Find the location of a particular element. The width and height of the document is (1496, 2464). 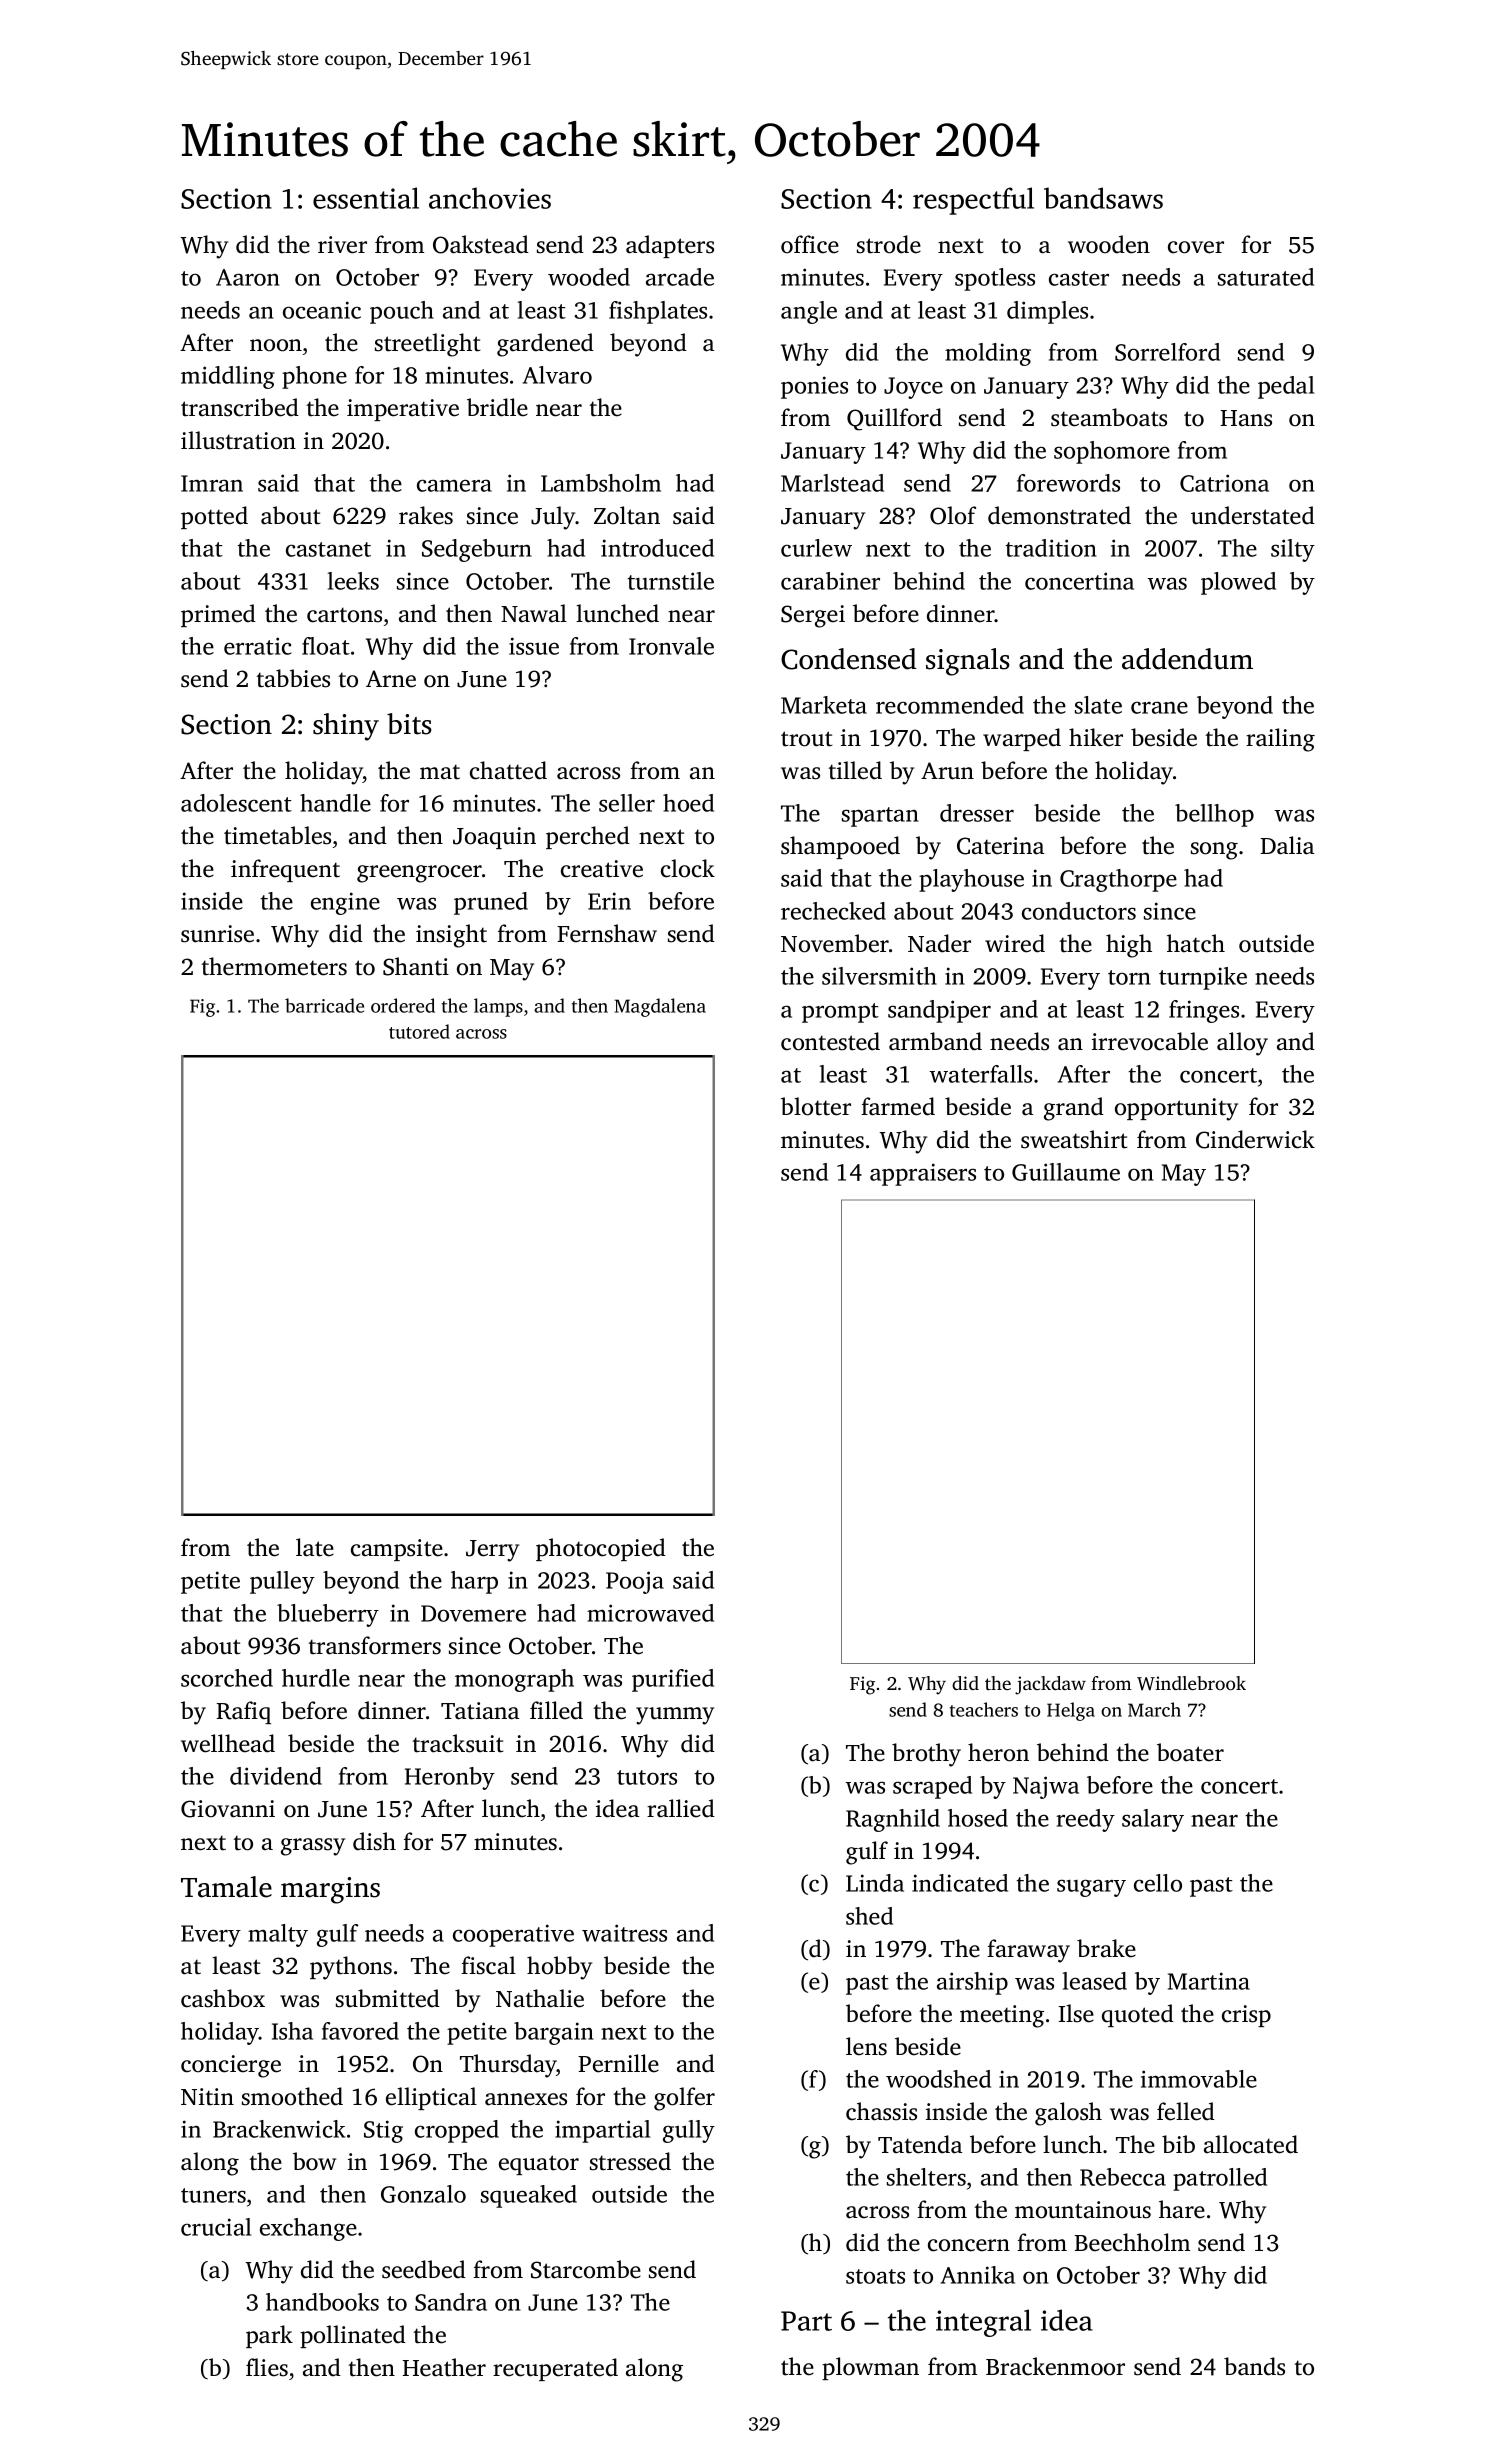

river is located at coordinates (342, 245).
